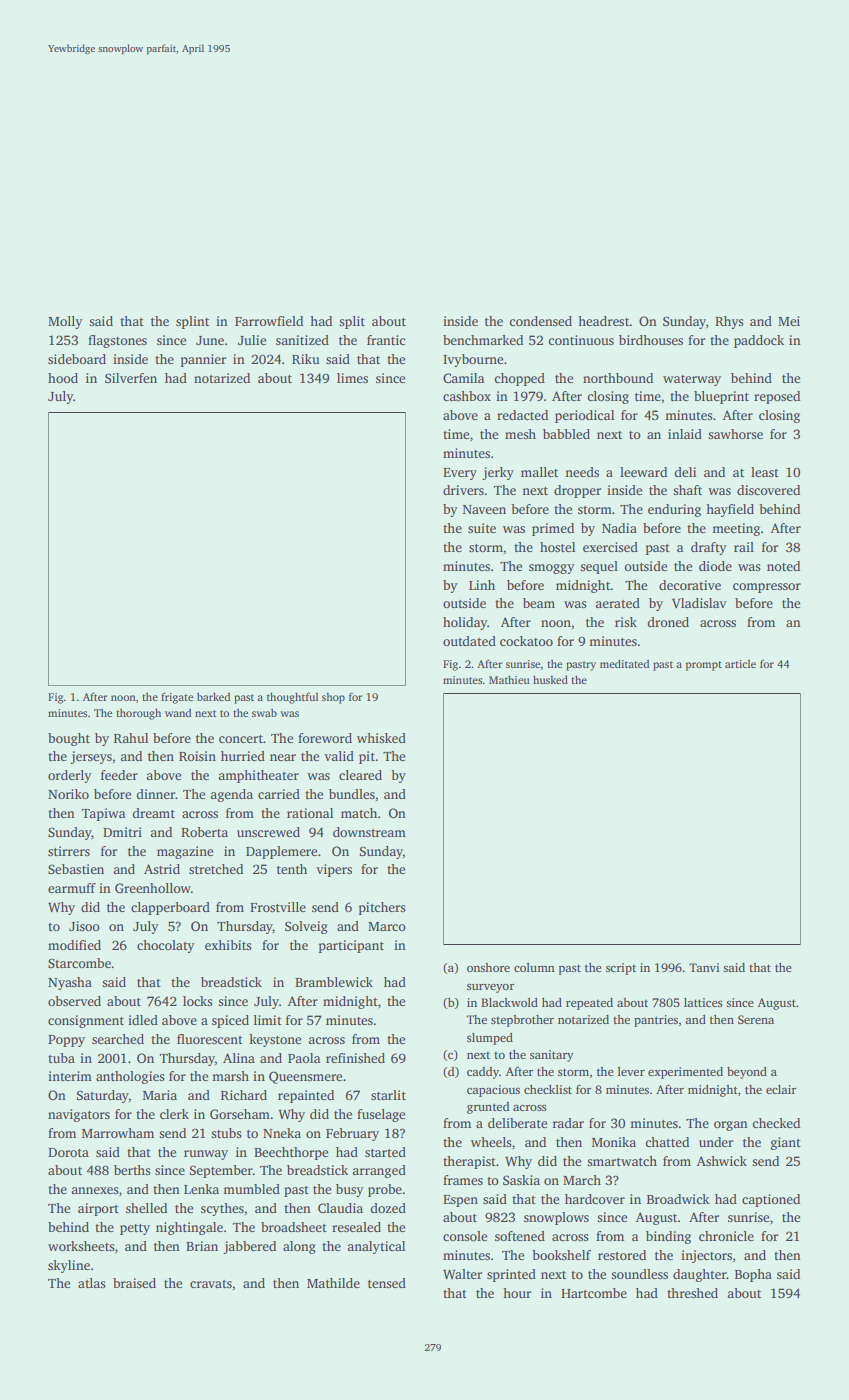 This document has width=849, height=1400. Describe the element at coordinates (369, 832) in the document. I see `downstream` at that location.
